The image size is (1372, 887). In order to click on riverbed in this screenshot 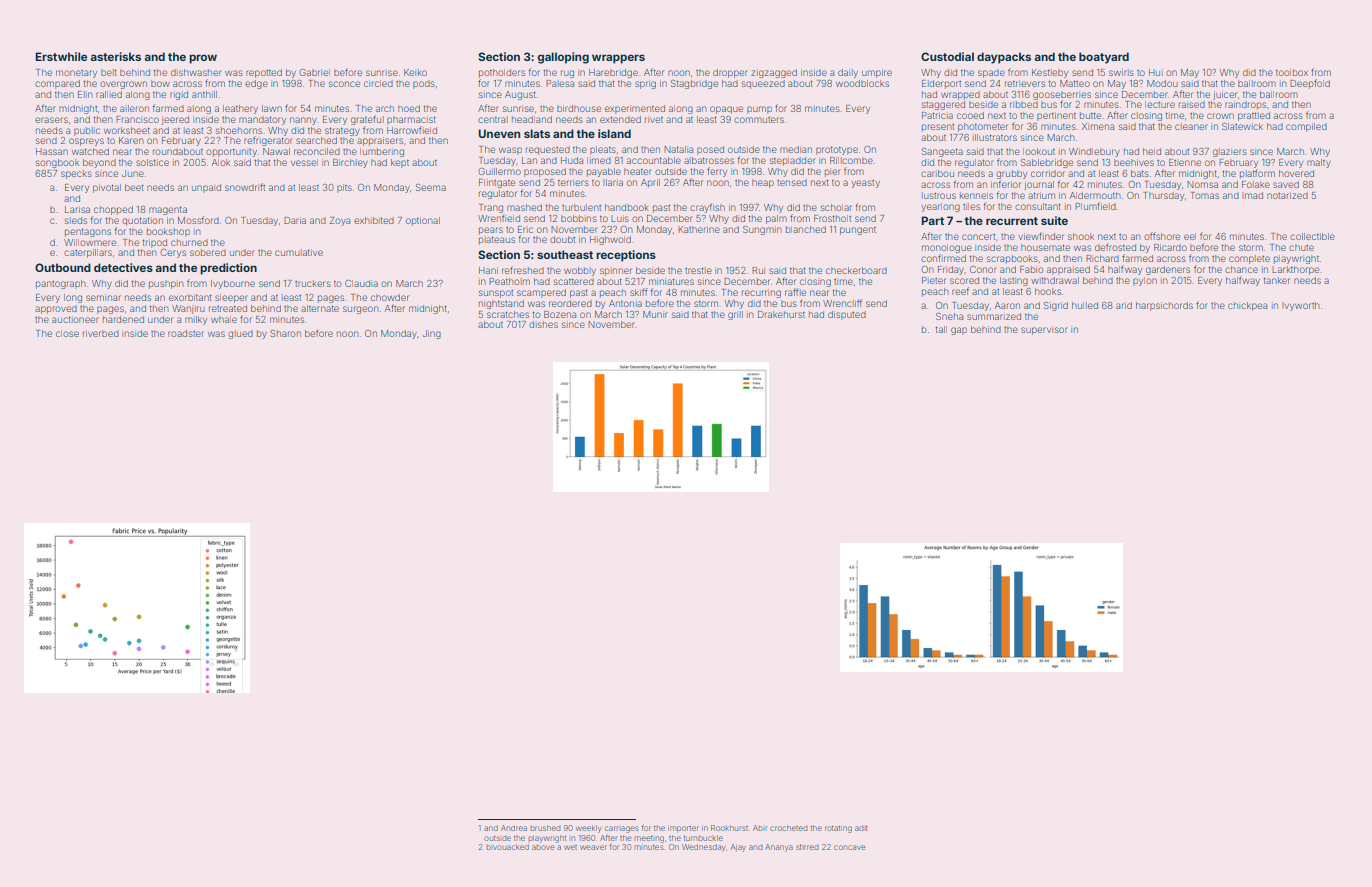, I will do `click(101, 333)`.
